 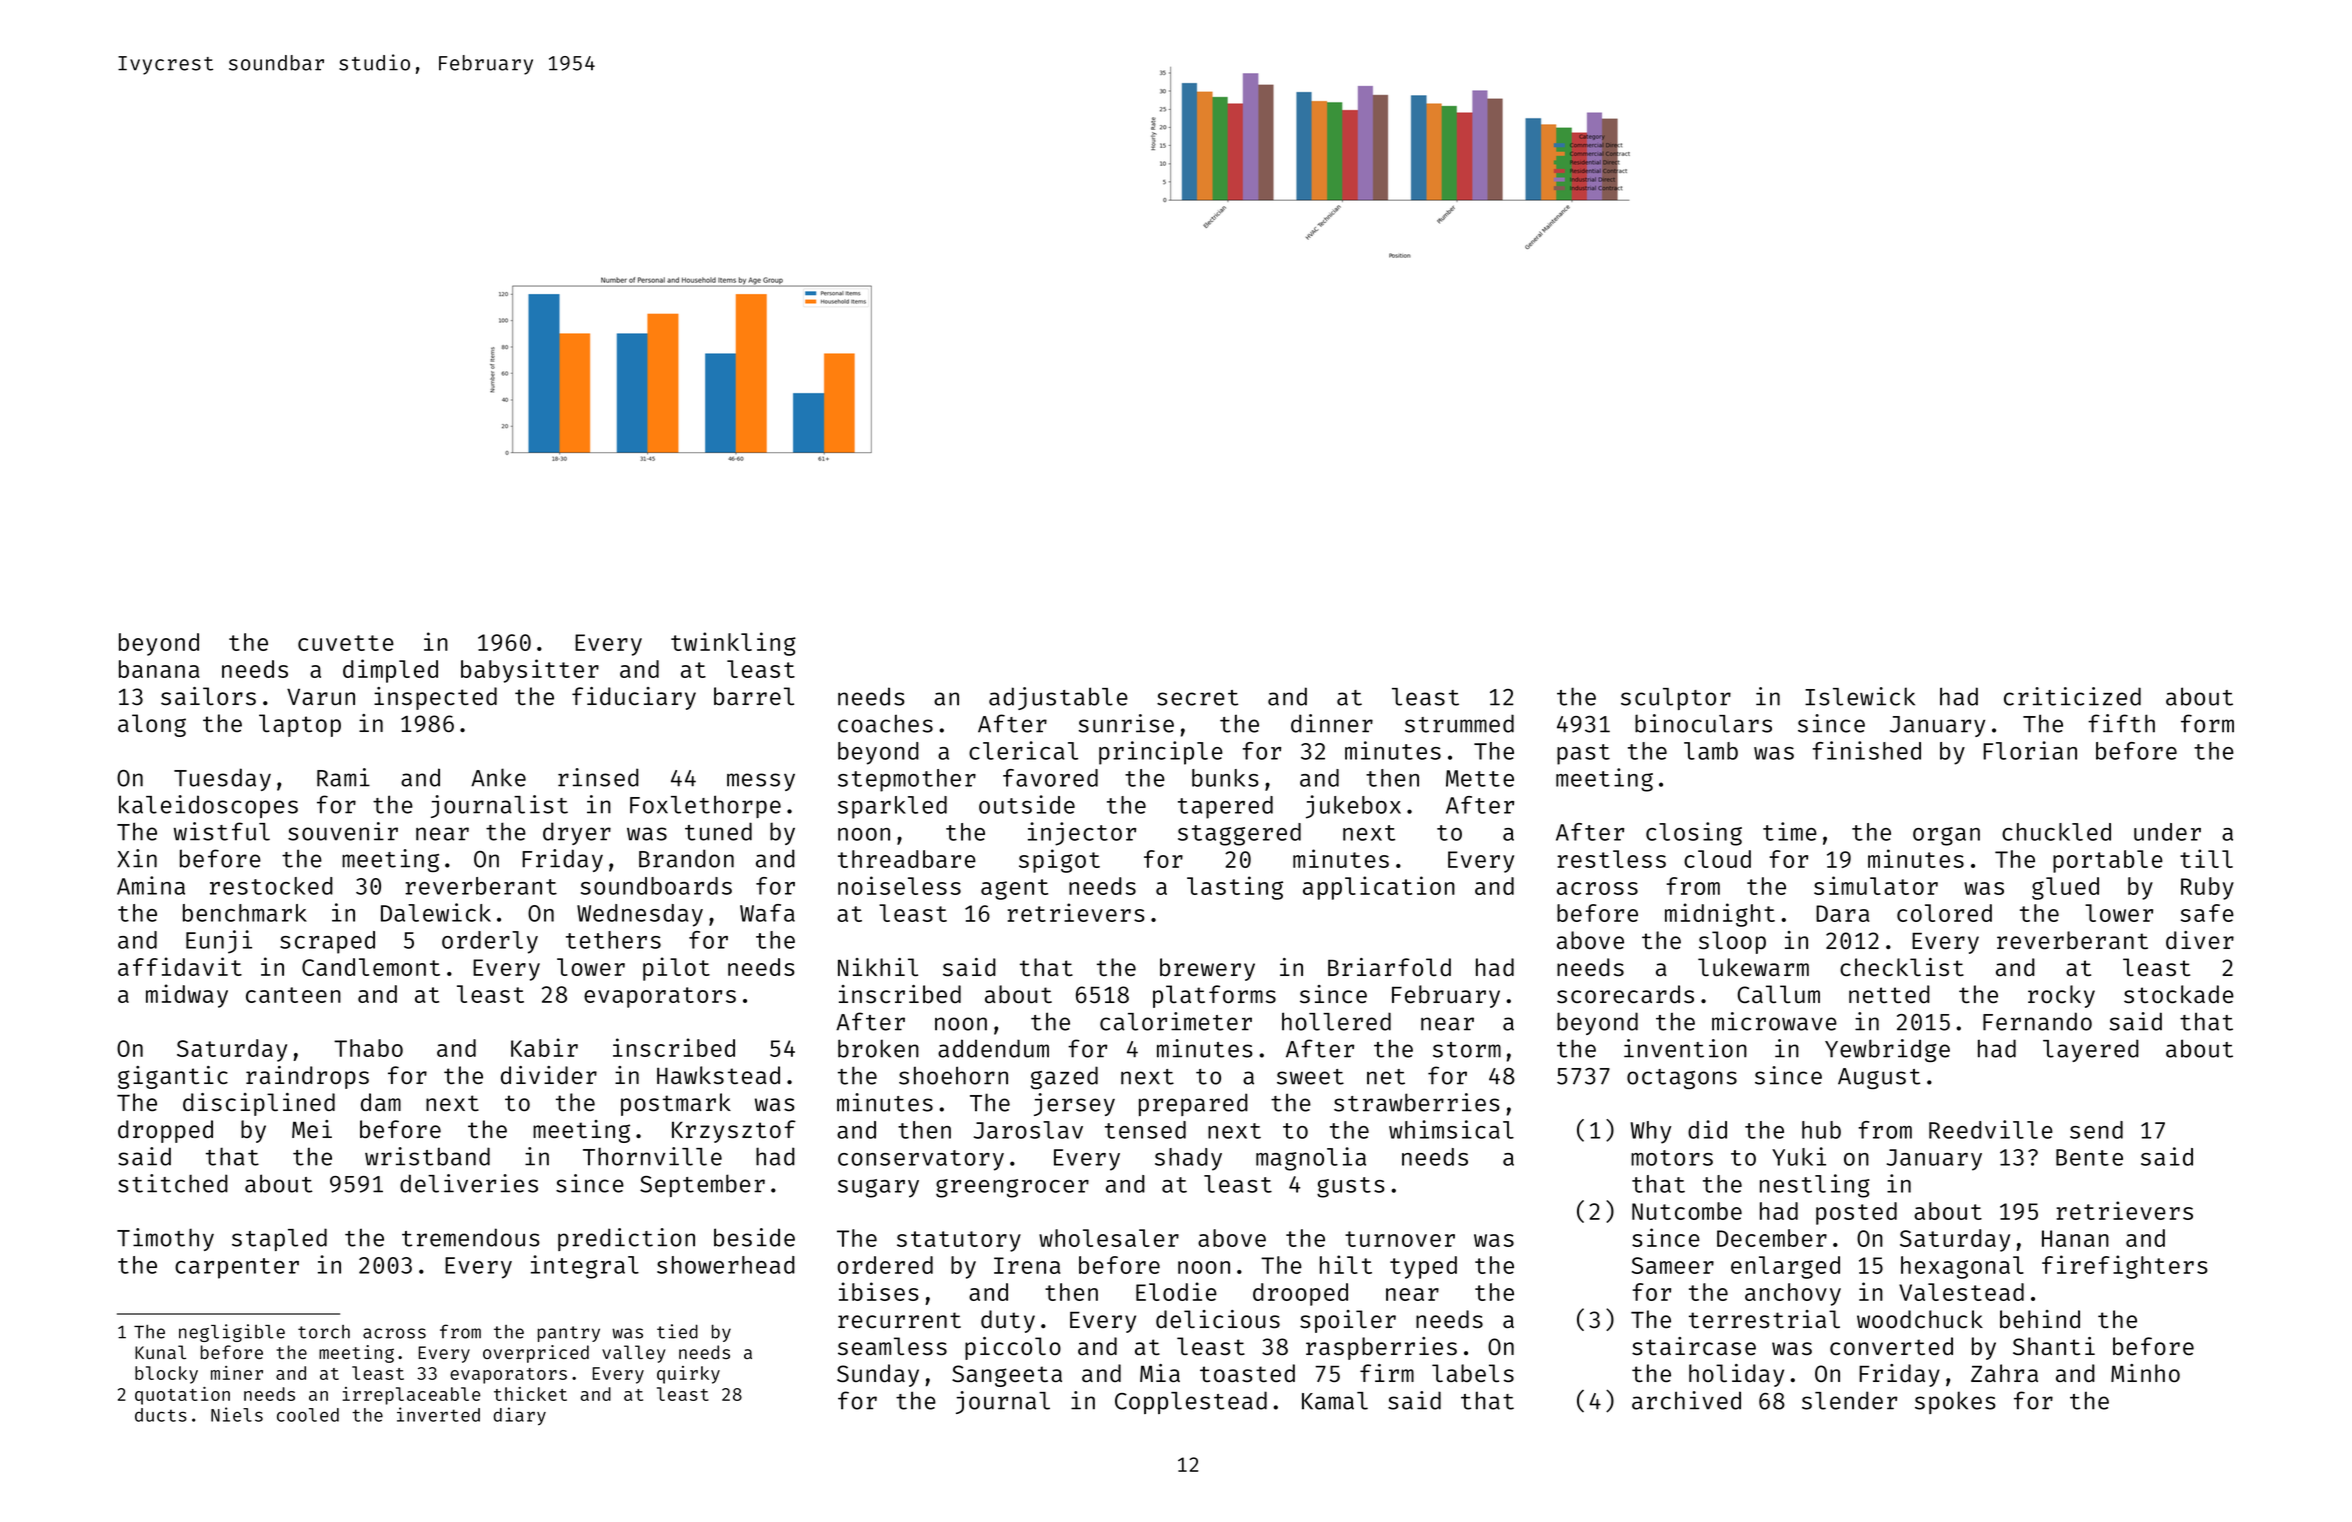 What do you see at coordinates (237, 1414) in the page?
I see `Niels` at bounding box center [237, 1414].
